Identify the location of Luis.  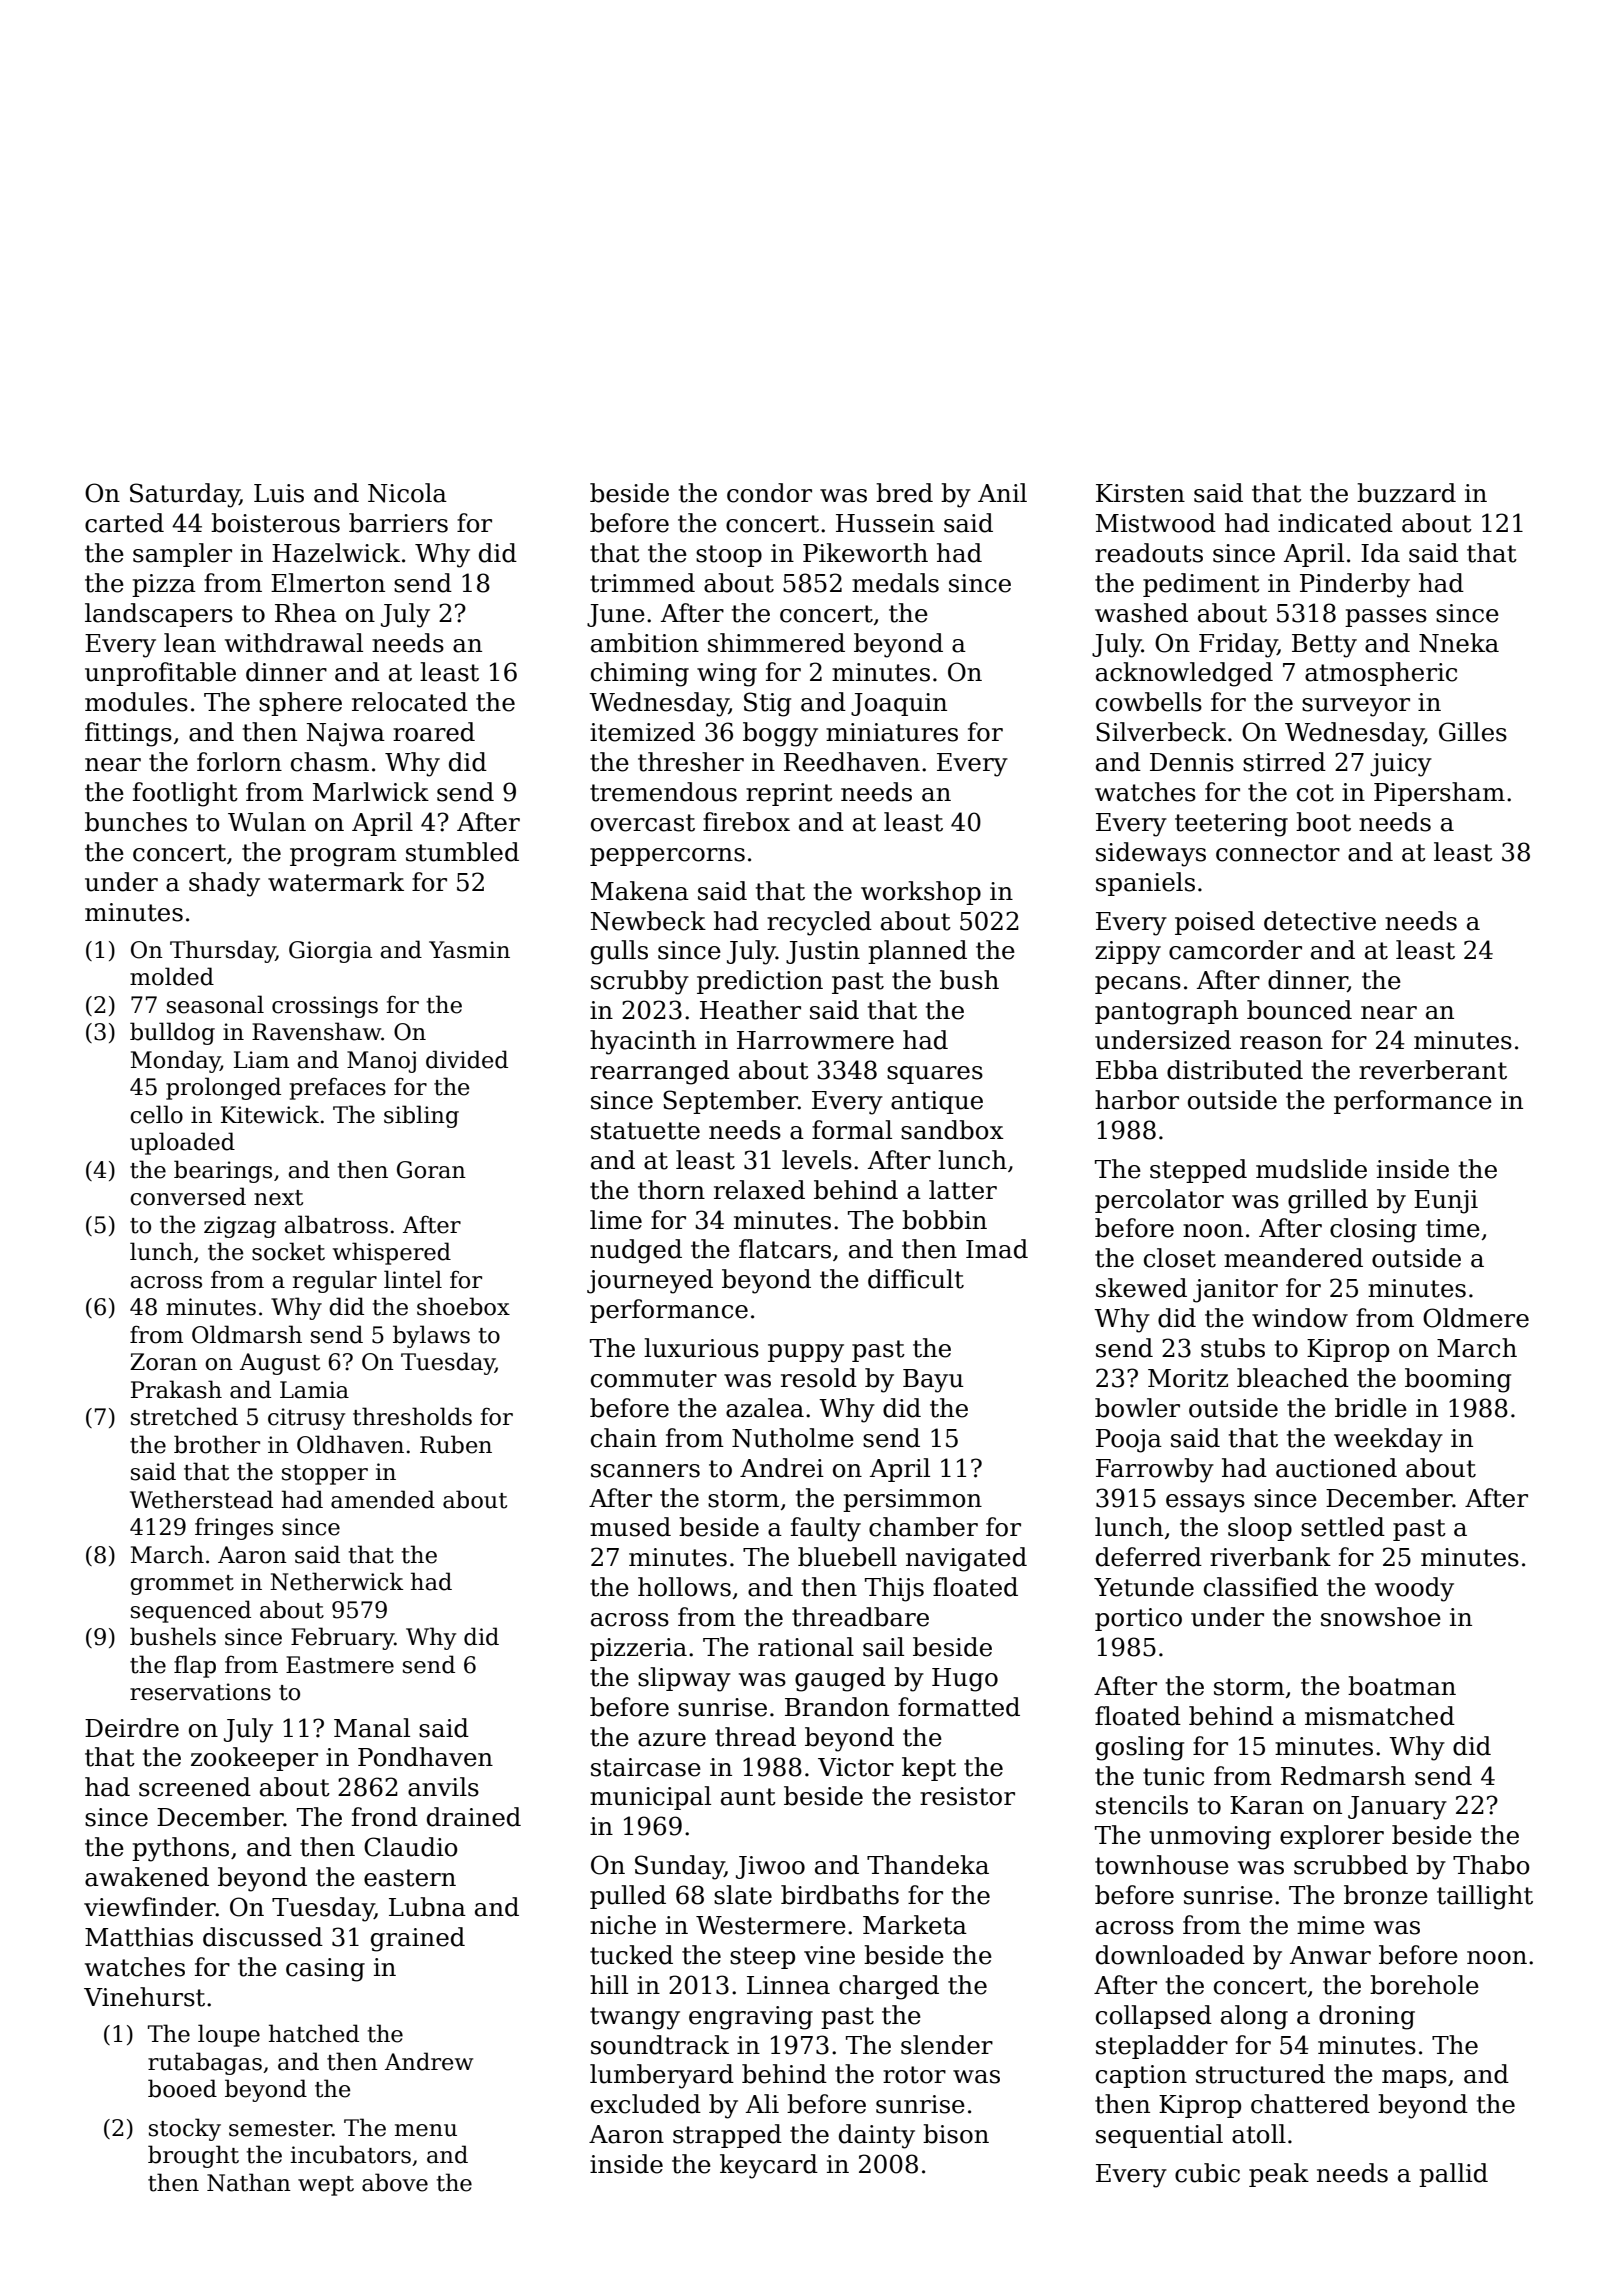
(279, 493).
